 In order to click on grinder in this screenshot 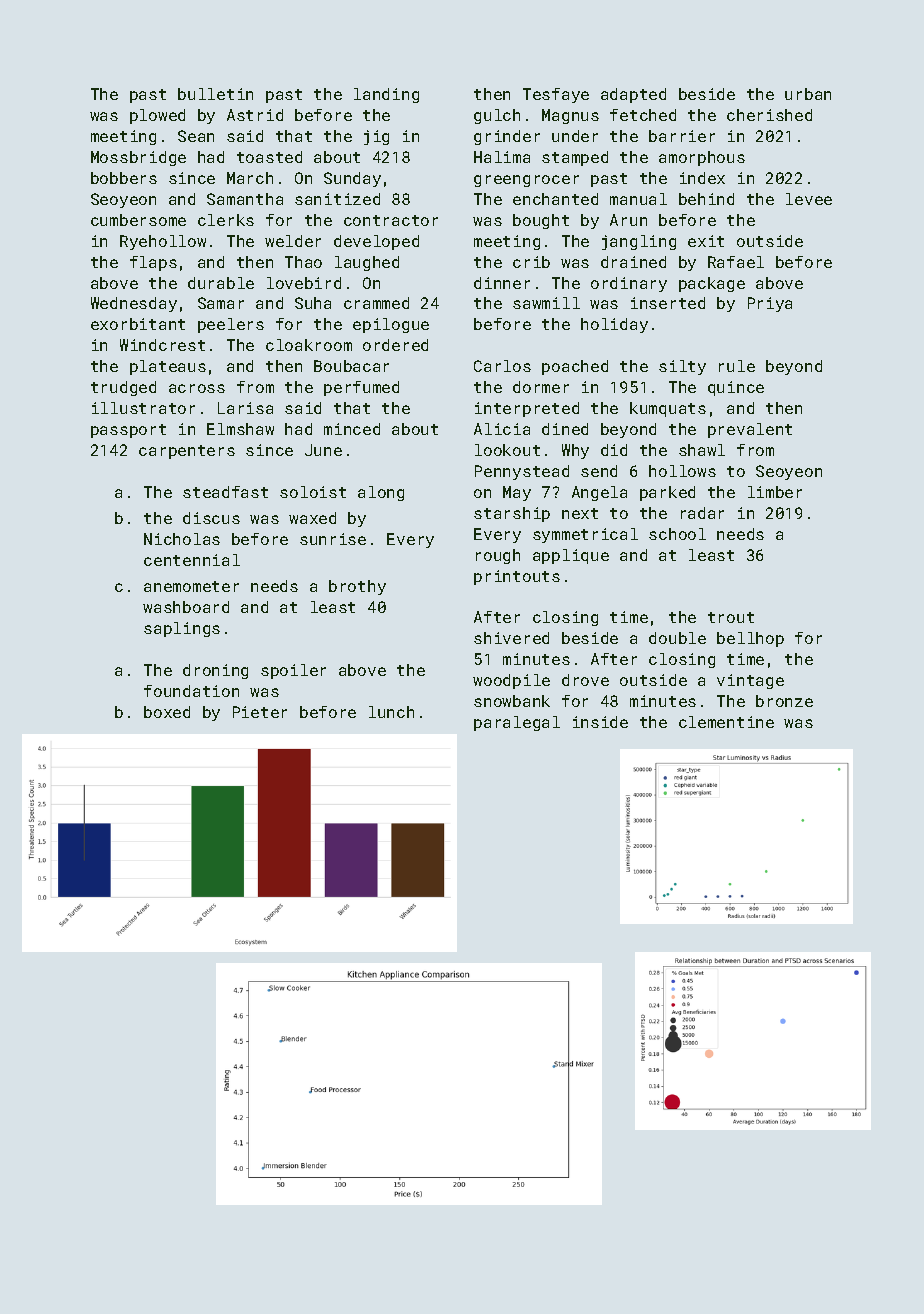, I will do `click(507, 137)`.
